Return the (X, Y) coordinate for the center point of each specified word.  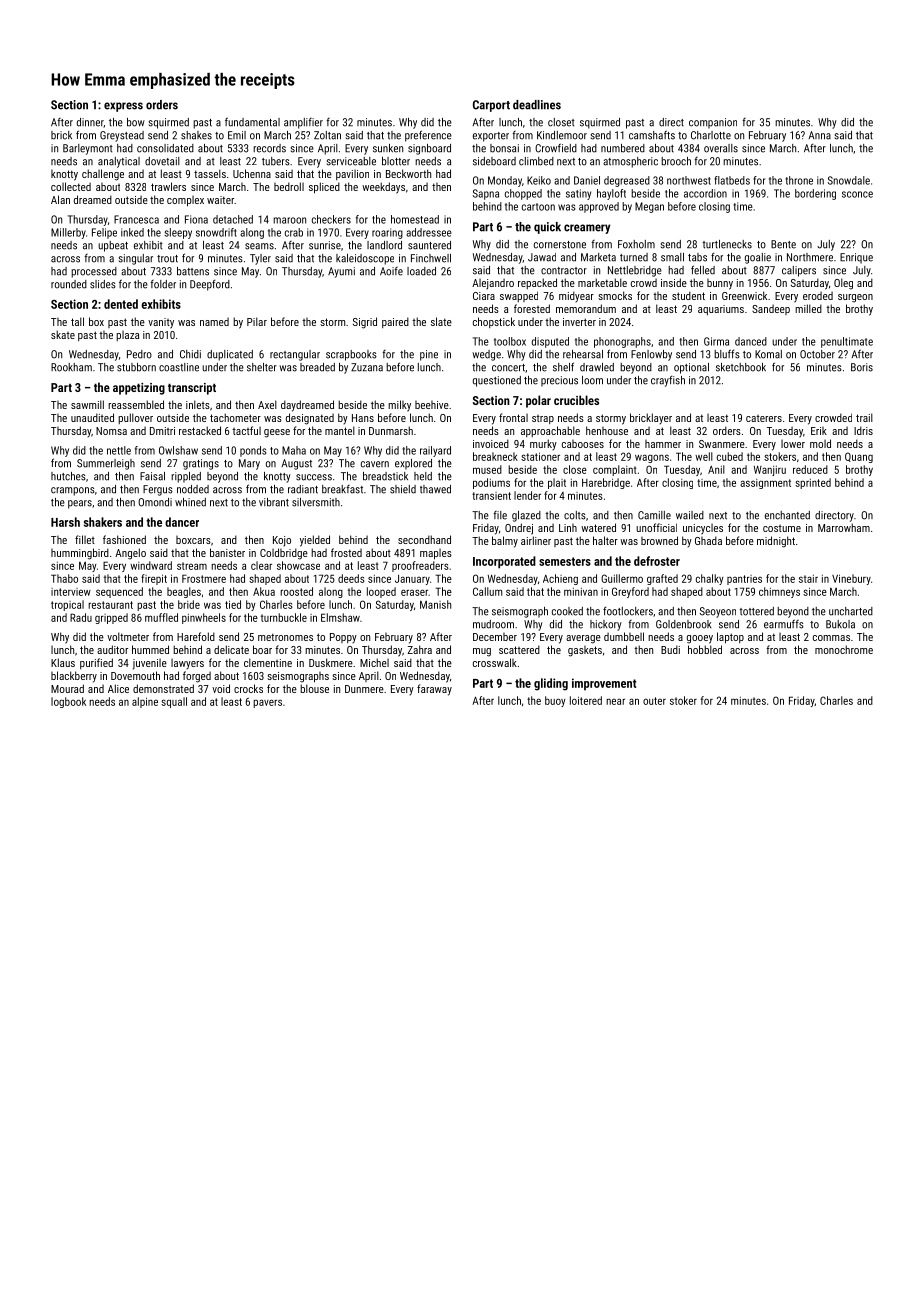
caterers (764, 418)
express (123, 107)
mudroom (493, 624)
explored (413, 464)
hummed (150, 649)
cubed (730, 456)
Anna (819, 135)
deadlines (537, 105)
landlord (384, 245)
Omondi (155, 502)
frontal (513, 417)
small (672, 257)
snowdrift (216, 232)
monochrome (844, 649)
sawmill (87, 404)
